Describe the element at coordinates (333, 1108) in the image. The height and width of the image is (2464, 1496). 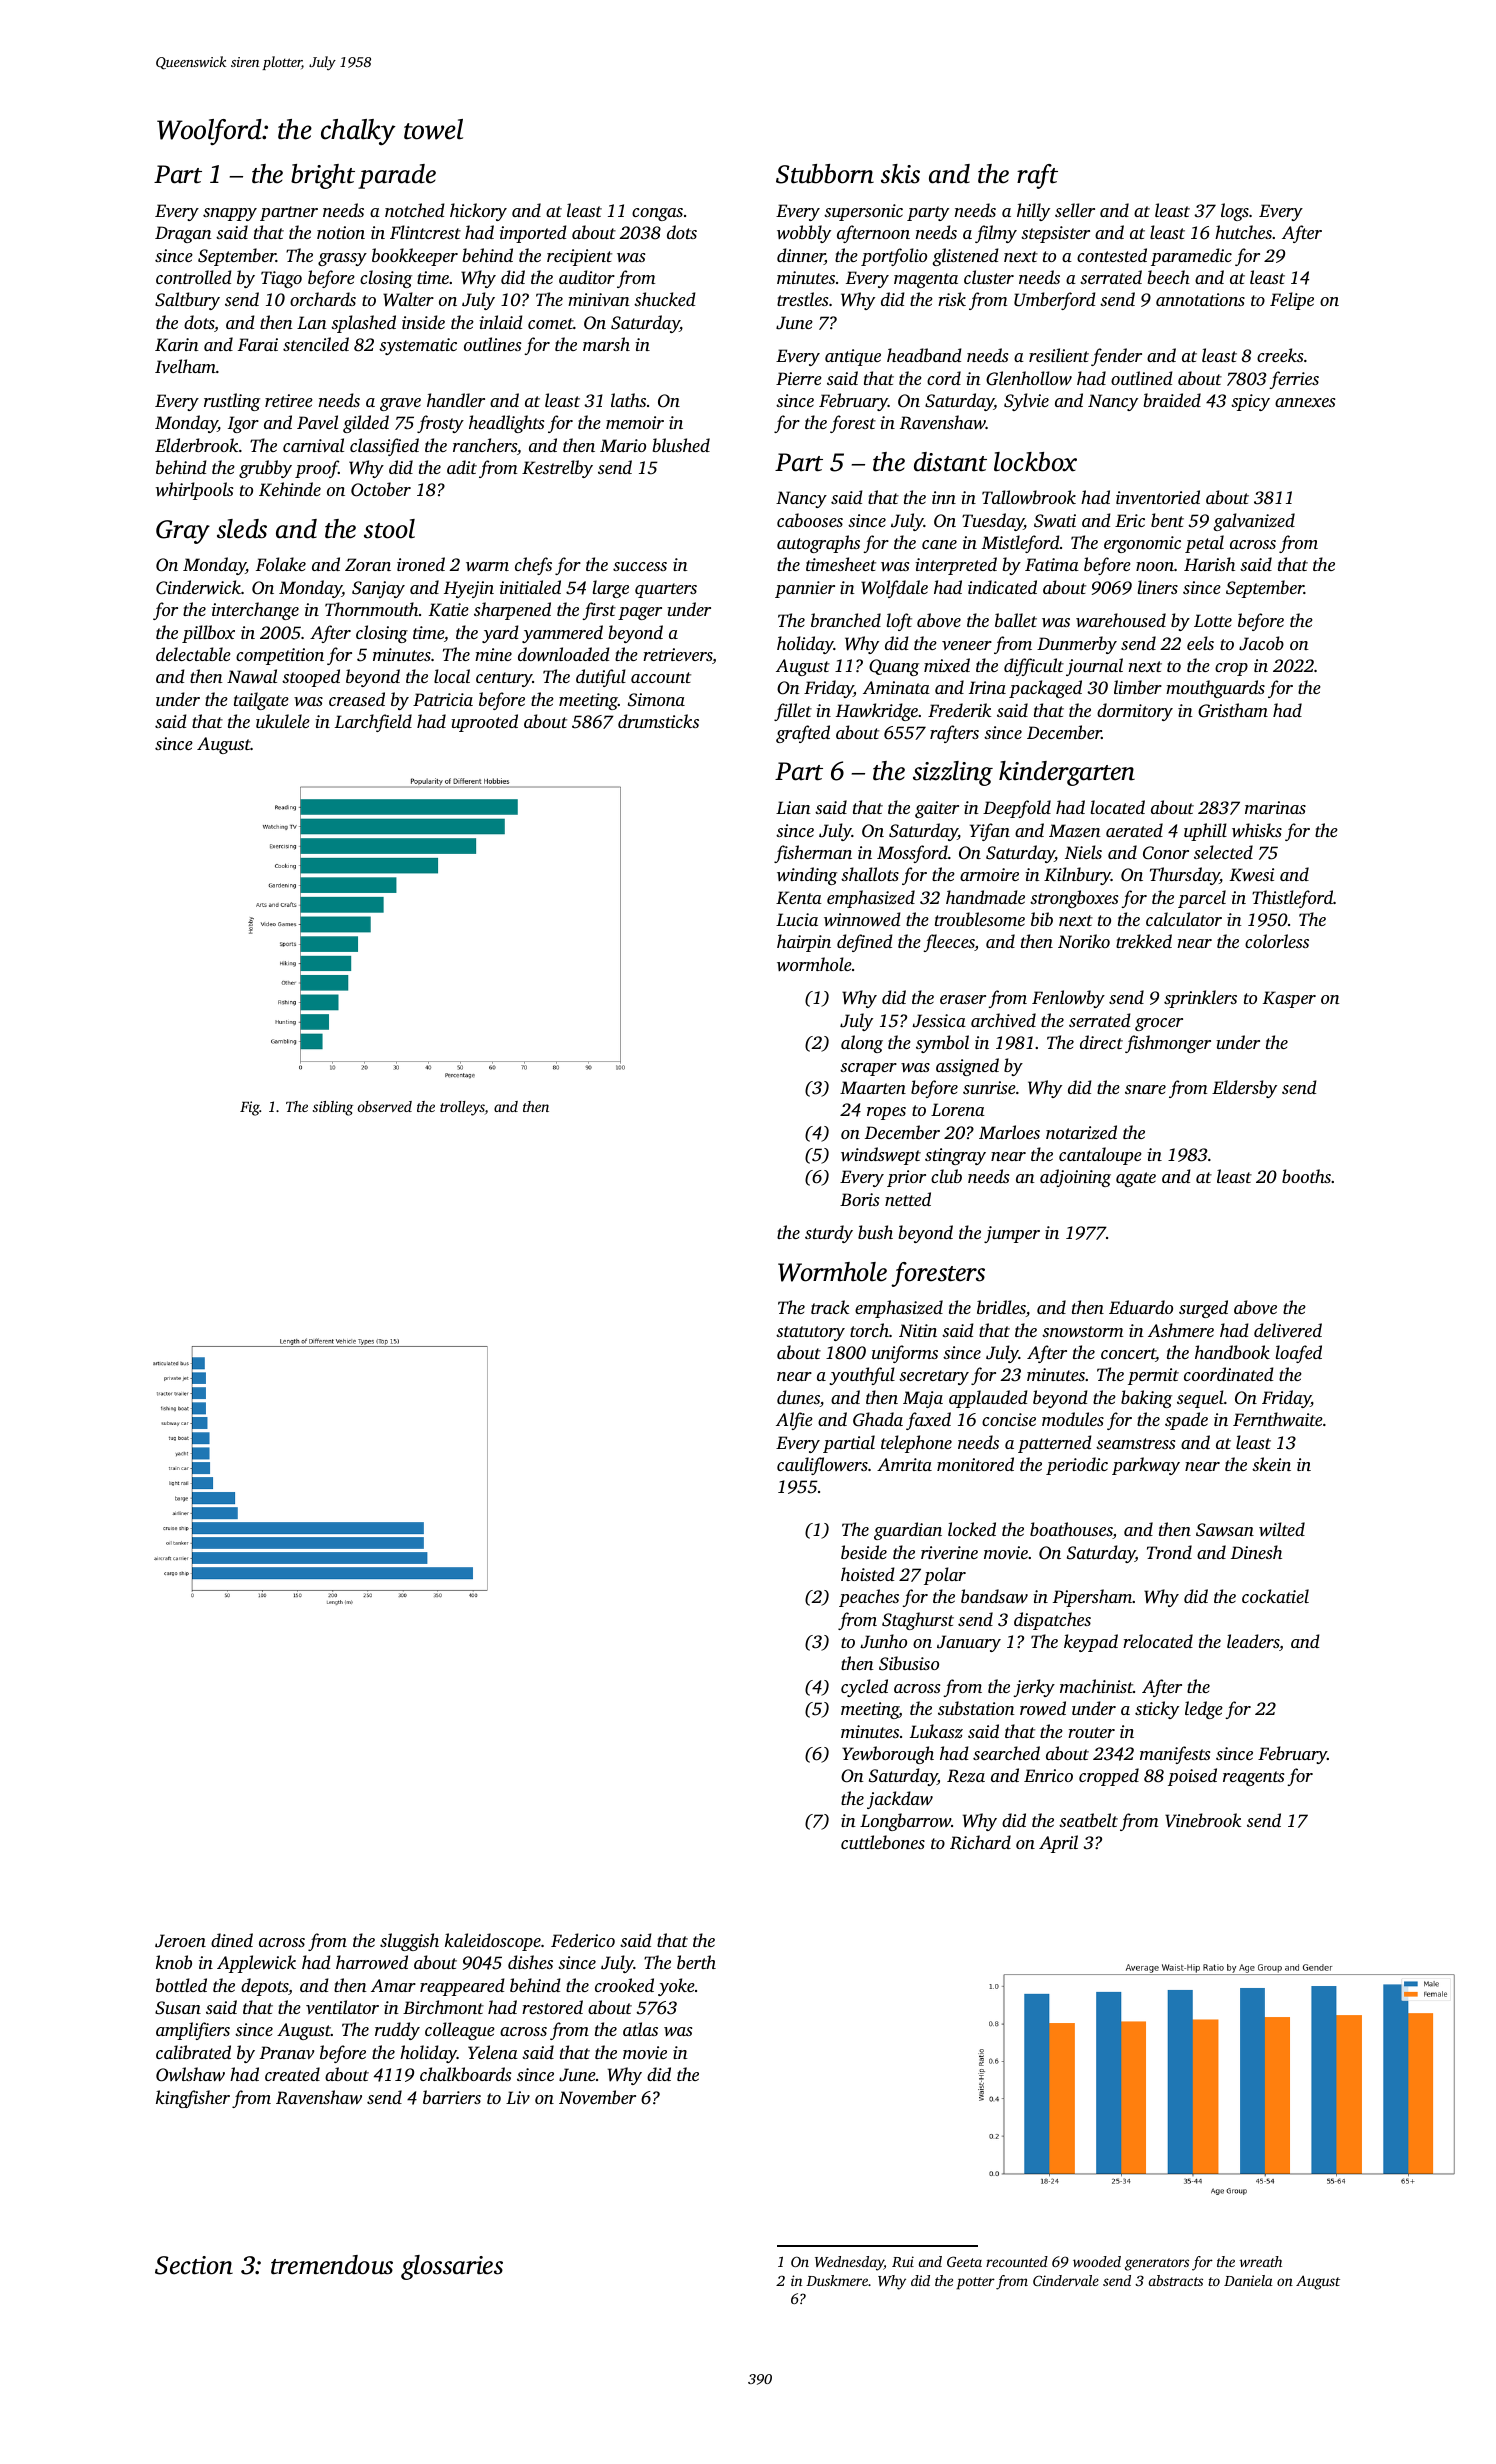
I see `sibling` at that location.
